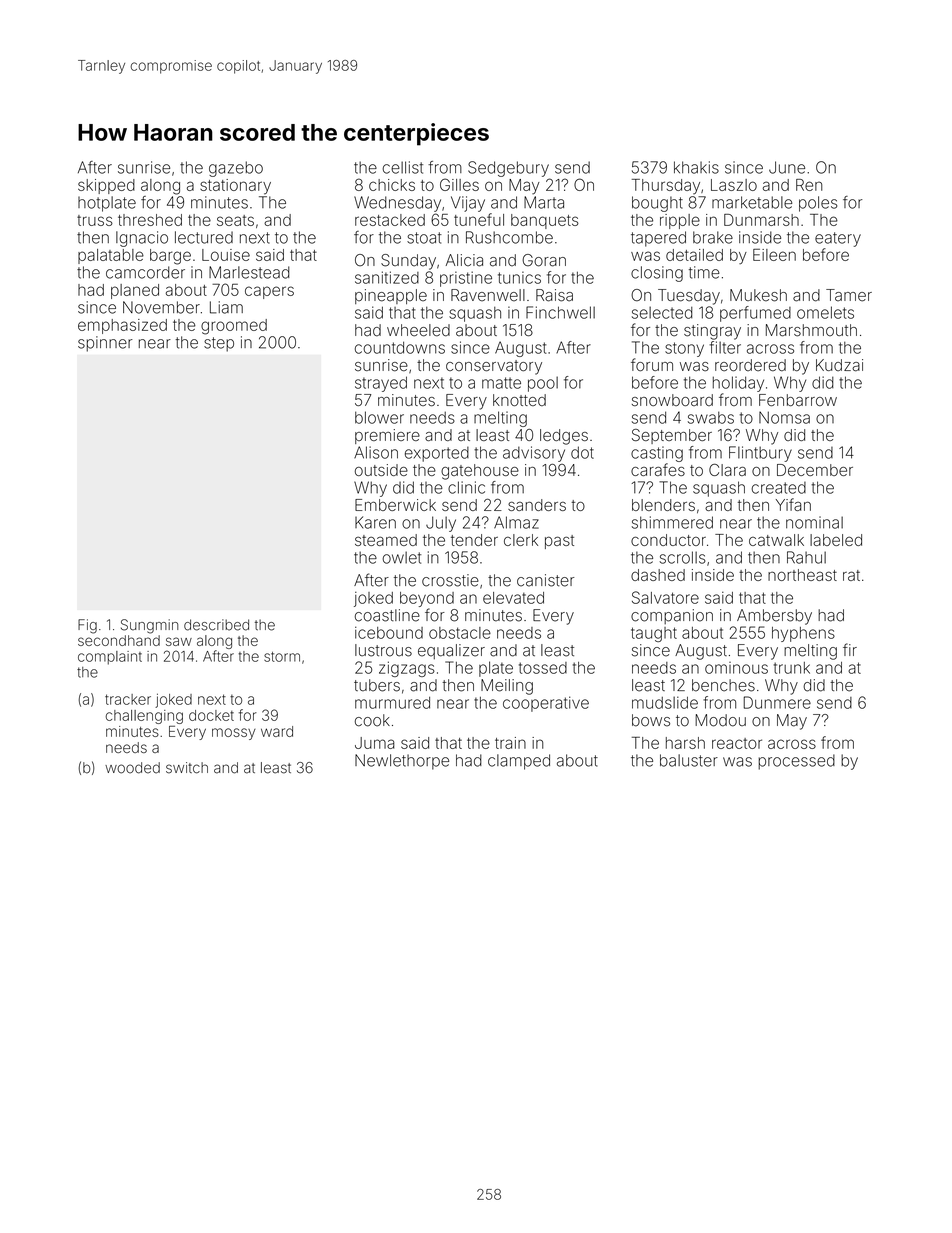  Describe the element at coordinates (179, 641) in the screenshot. I see `saw` at that location.
